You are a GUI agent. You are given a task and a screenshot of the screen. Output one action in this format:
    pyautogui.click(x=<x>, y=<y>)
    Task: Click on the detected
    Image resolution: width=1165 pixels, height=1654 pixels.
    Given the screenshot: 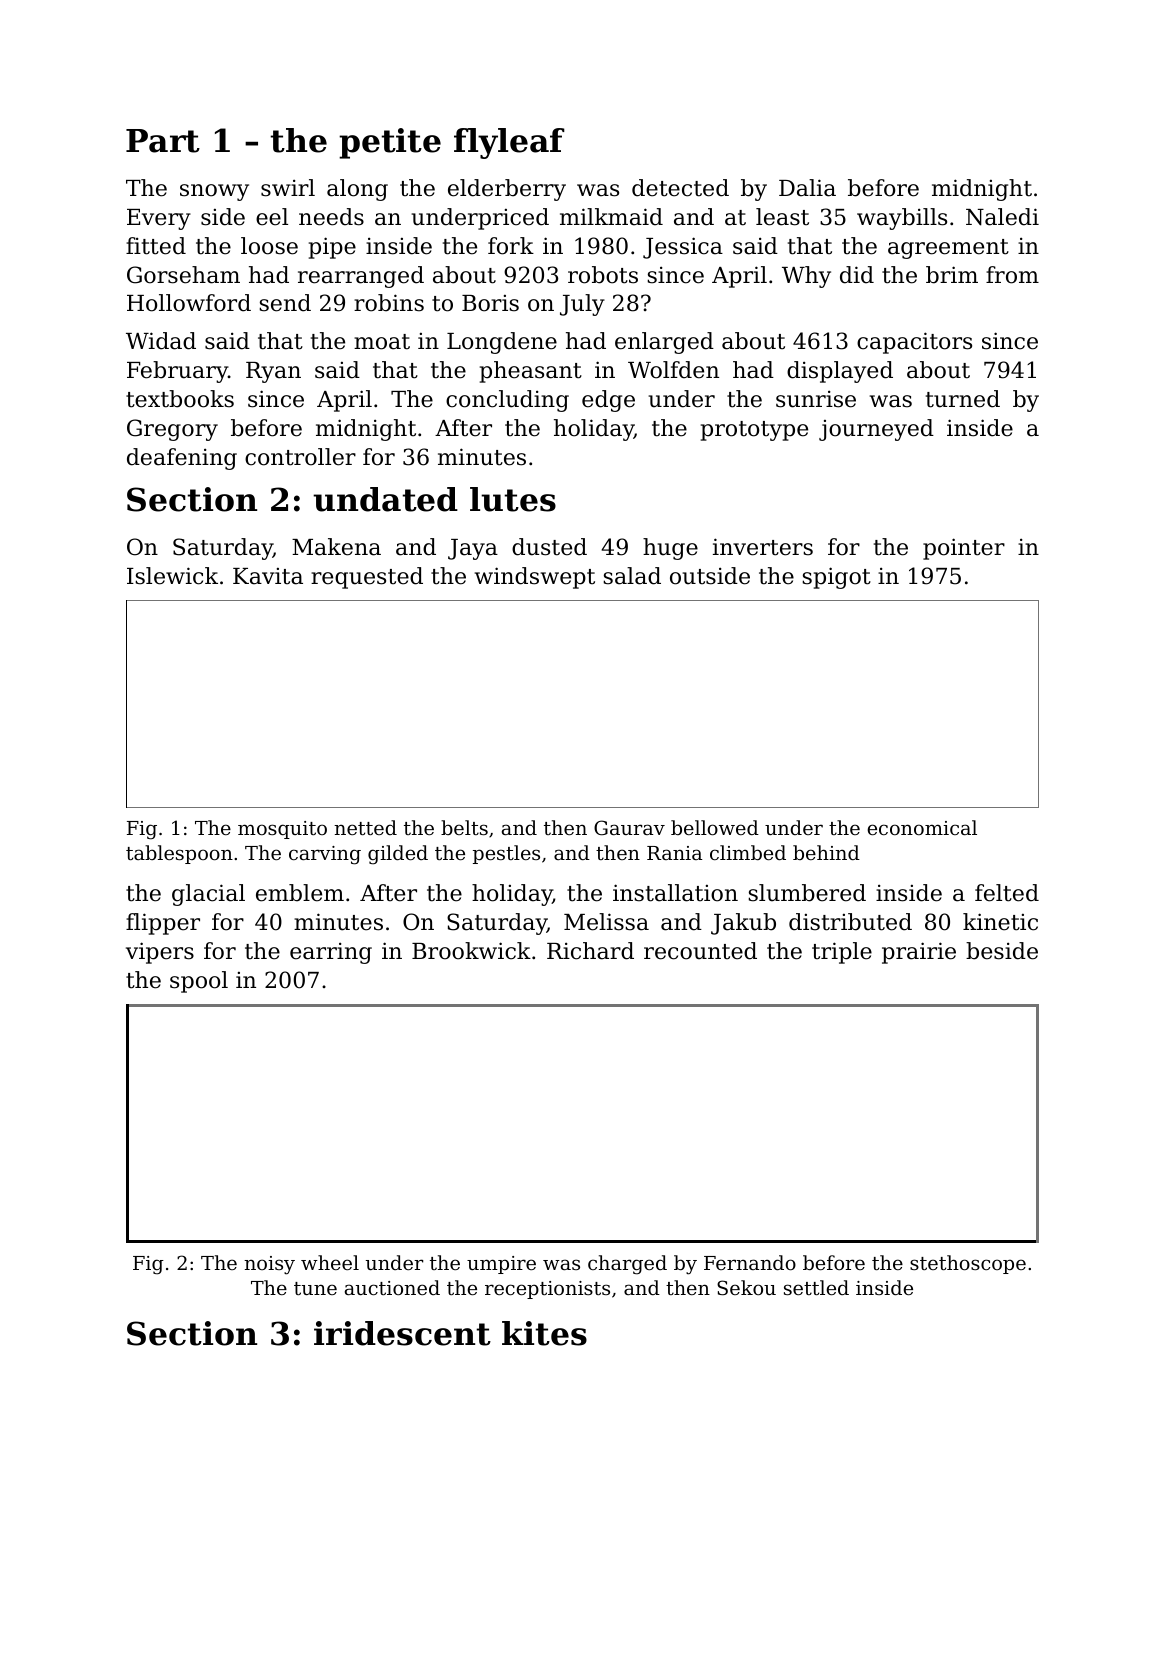 What is the action you would take?
    pyautogui.click(x=680, y=188)
